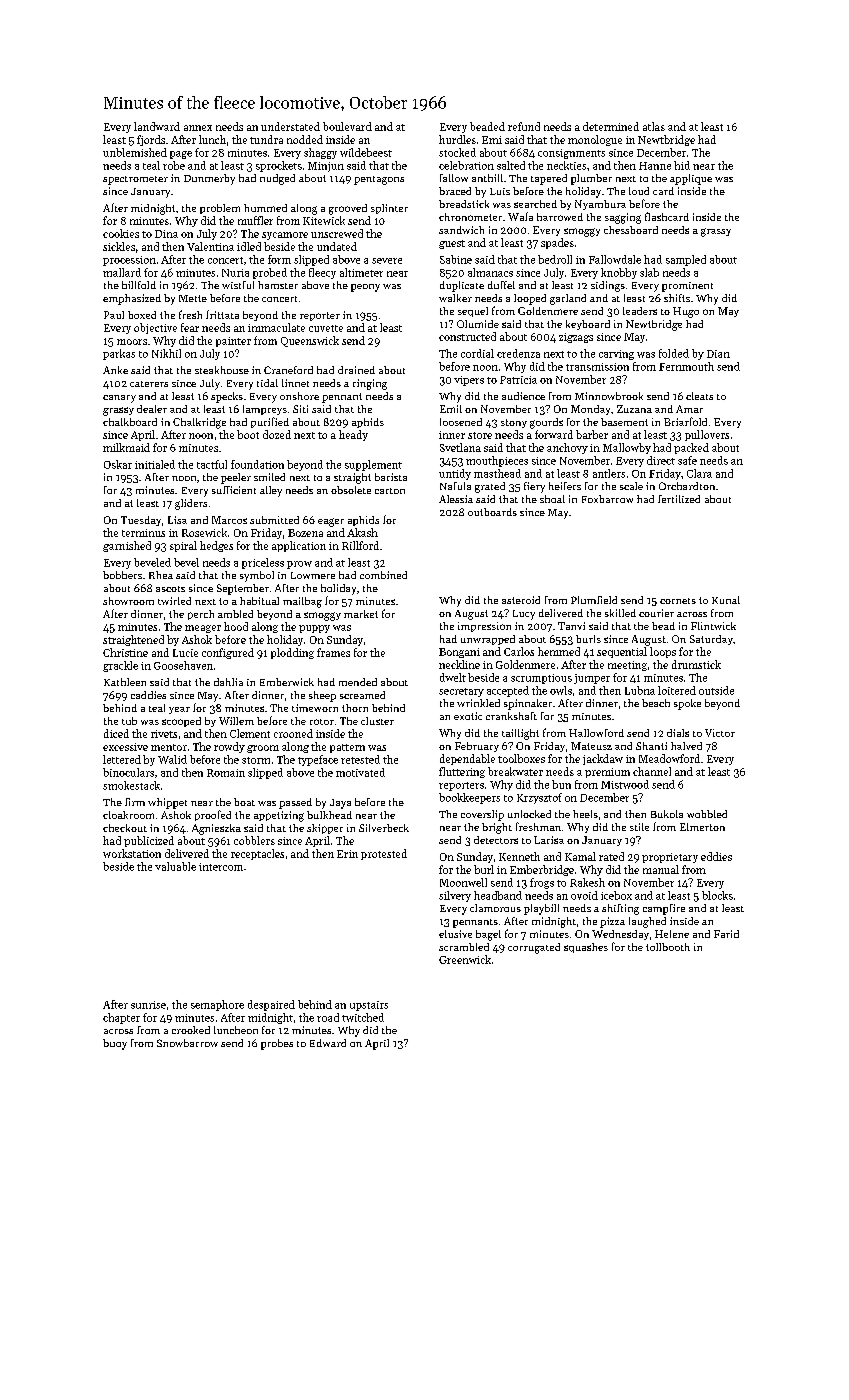 This screenshot has height=1400, width=849. Describe the element at coordinates (155, 464) in the screenshot. I see `initialed` at that location.
